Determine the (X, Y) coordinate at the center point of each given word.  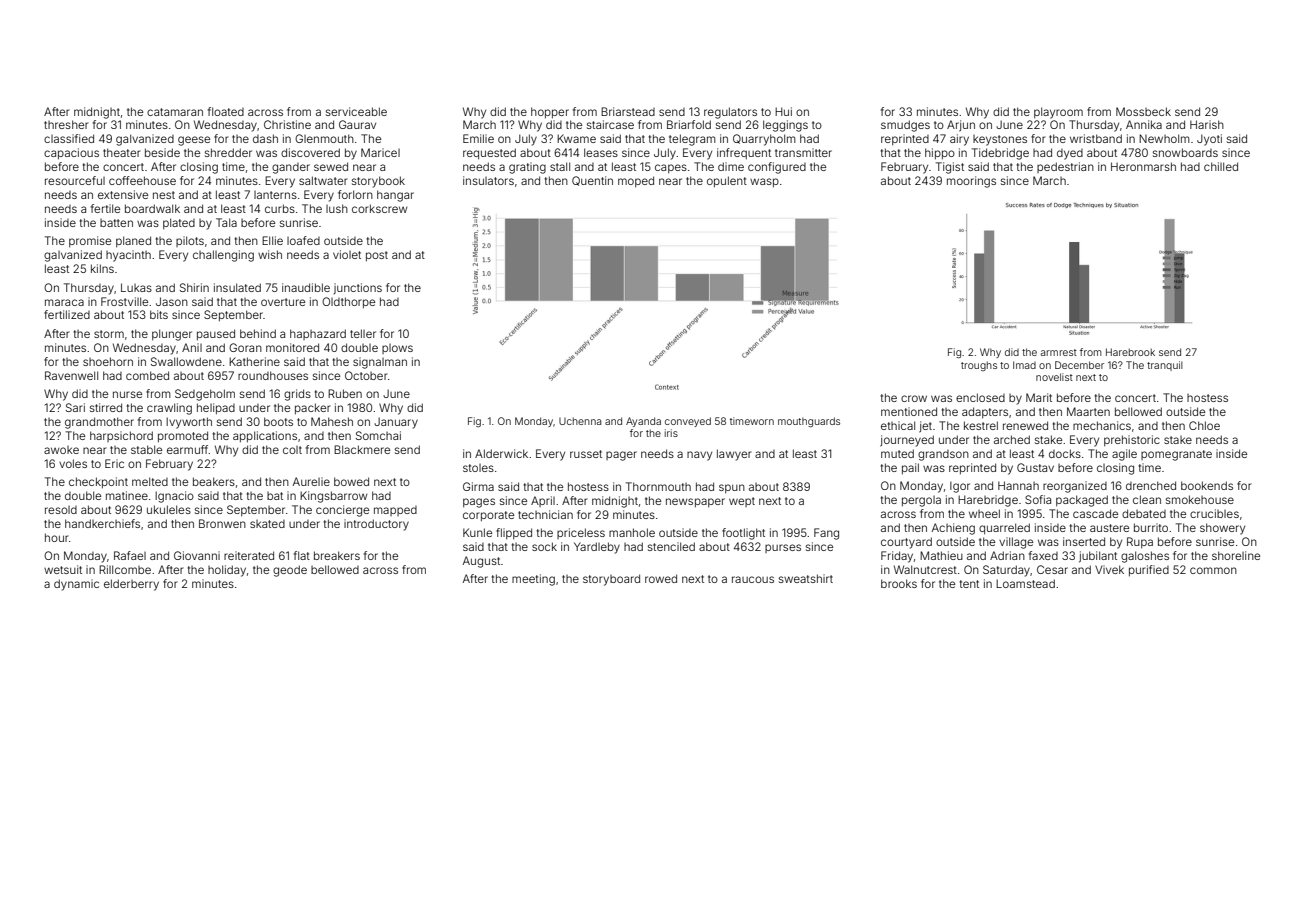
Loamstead (1025, 583)
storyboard (611, 580)
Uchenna (580, 421)
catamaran (175, 112)
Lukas (136, 287)
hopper (550, 113)
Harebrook (1130, 352)
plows (397, 349)
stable (146, 449)
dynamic (76, 585)
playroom (1058, 113)
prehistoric (1132, 441)
